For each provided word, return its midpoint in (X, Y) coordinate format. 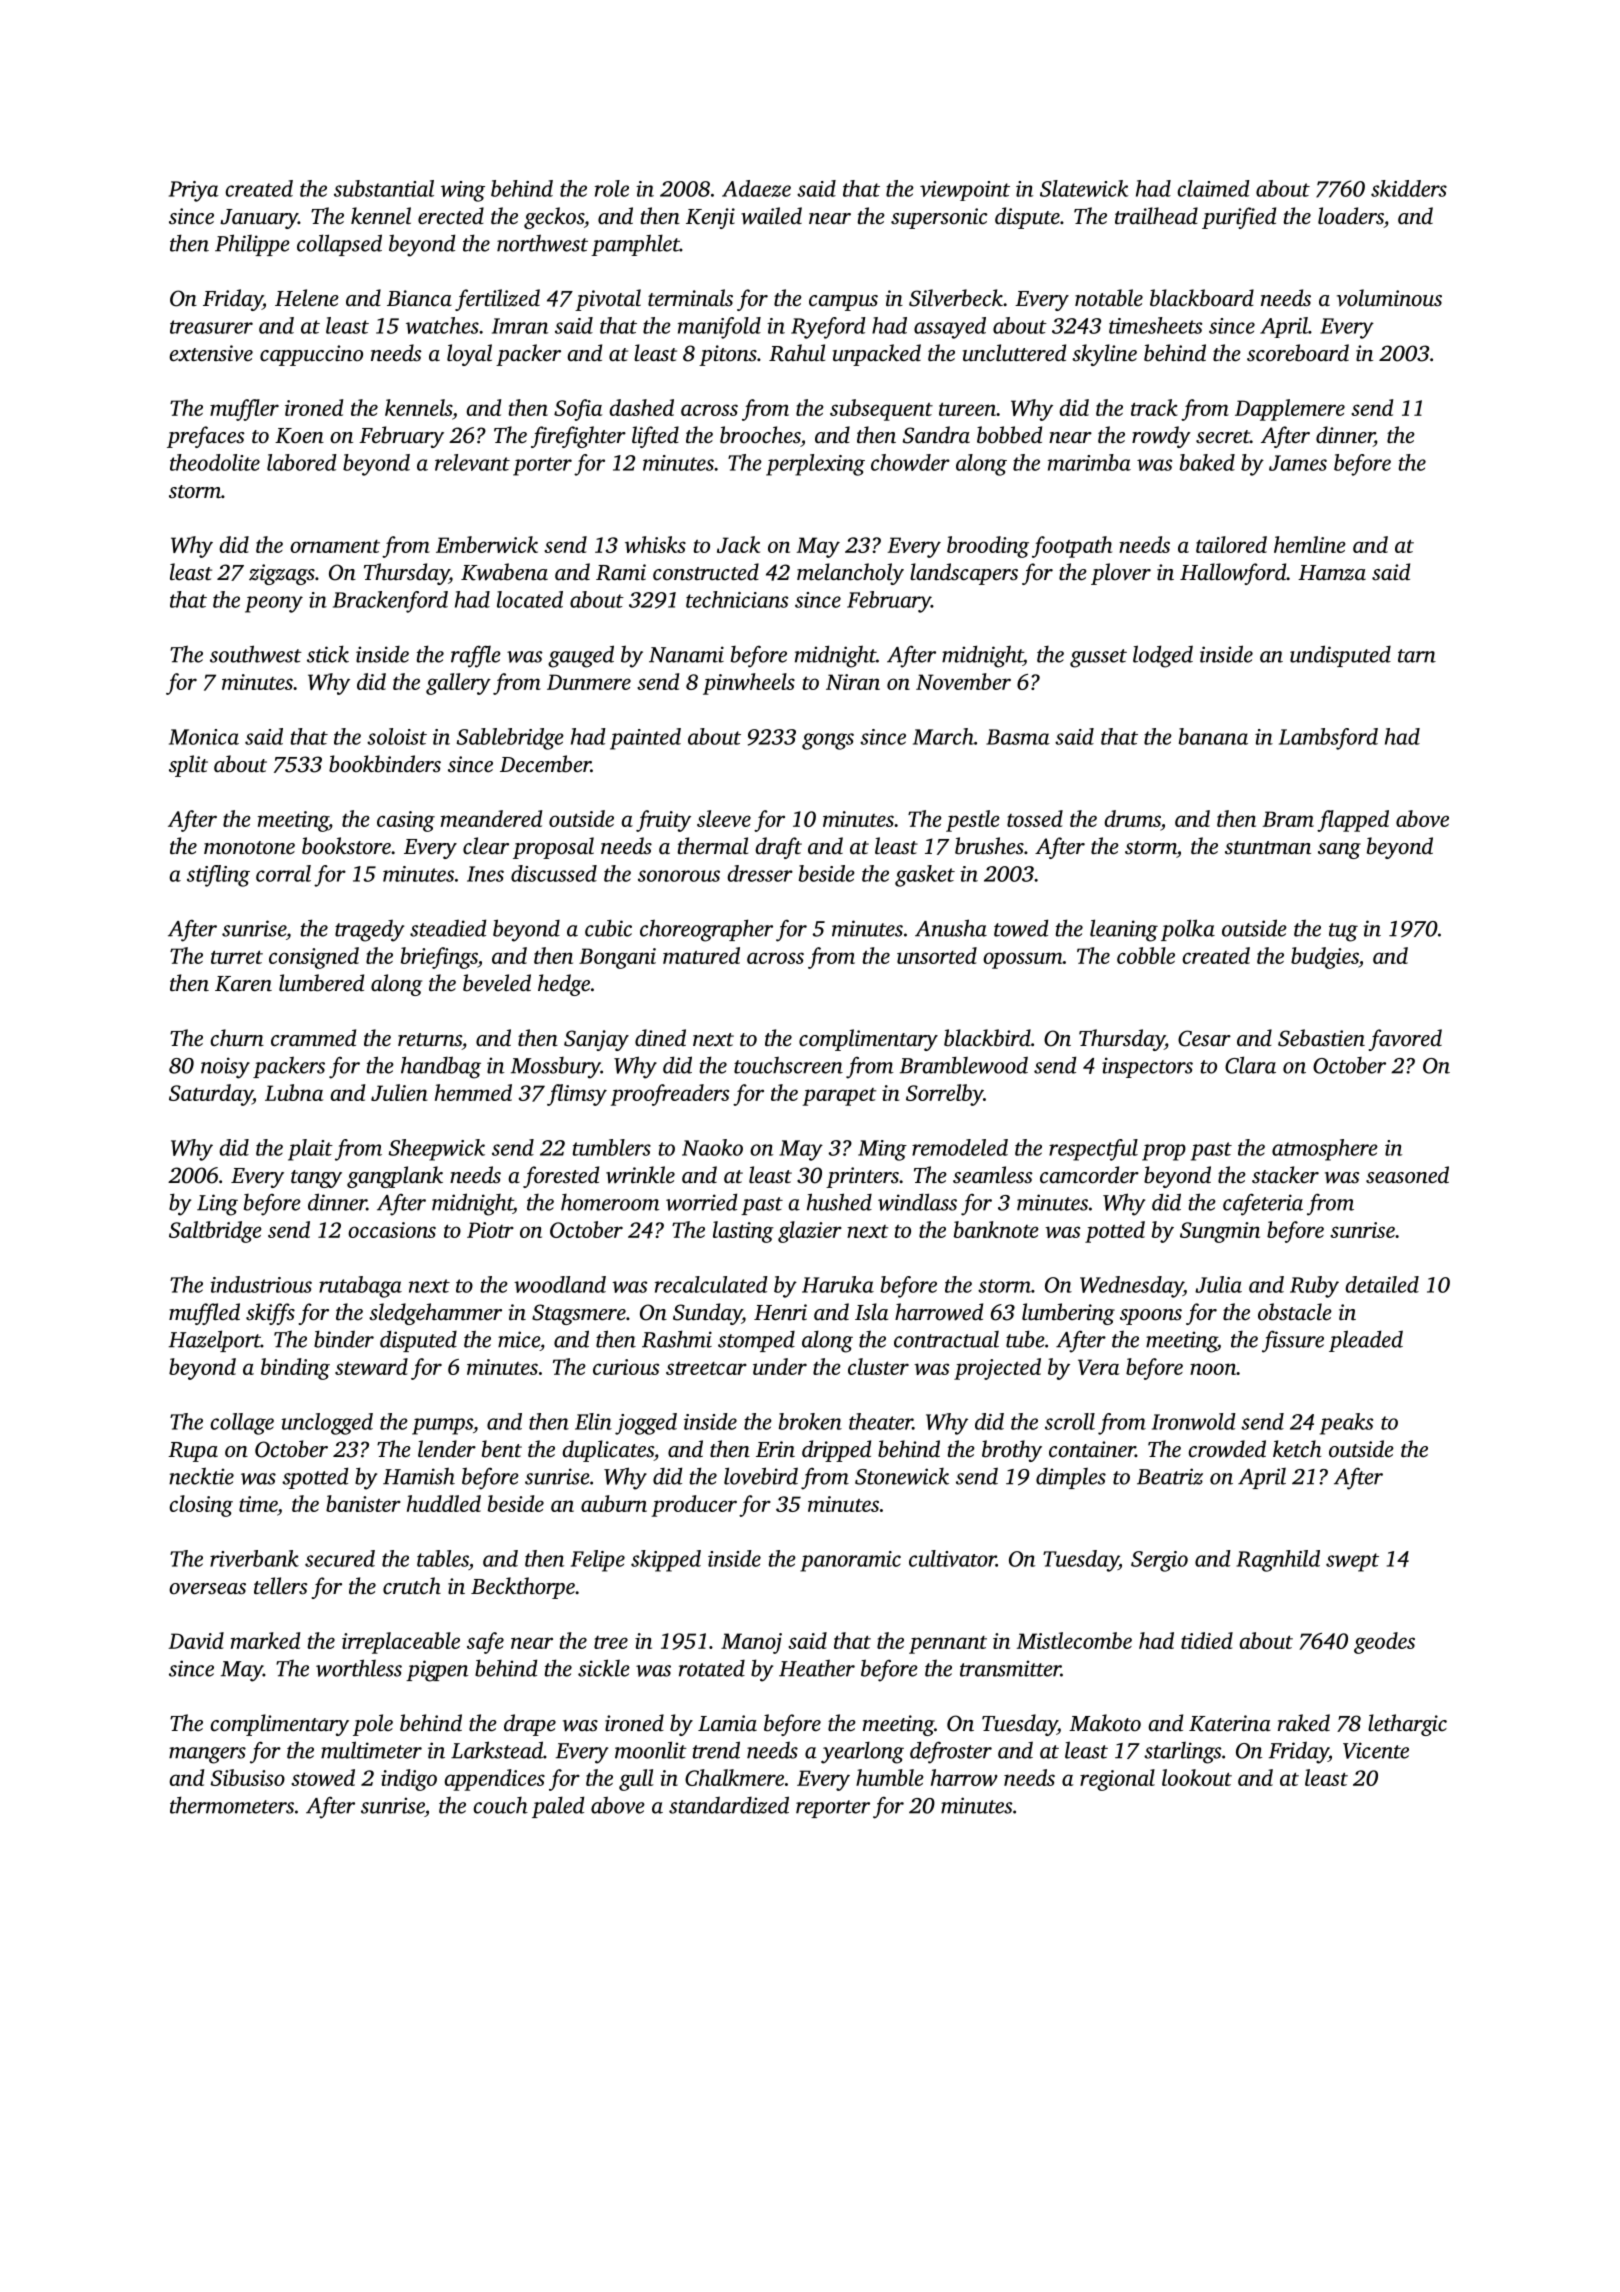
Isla (871, 1312)
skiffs (270, 1314)
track (1154, 407)
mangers (207, 1755)
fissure (1293, 1341)
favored (1405, 1040)
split (188, 766)
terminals (690, 298)
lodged (1163, 656)
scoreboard (1298, 353)
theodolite (215, 462)
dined (660, 1038)
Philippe (252, 245)
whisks (655, 544)
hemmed (473, 1092)
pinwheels (749, 684)
